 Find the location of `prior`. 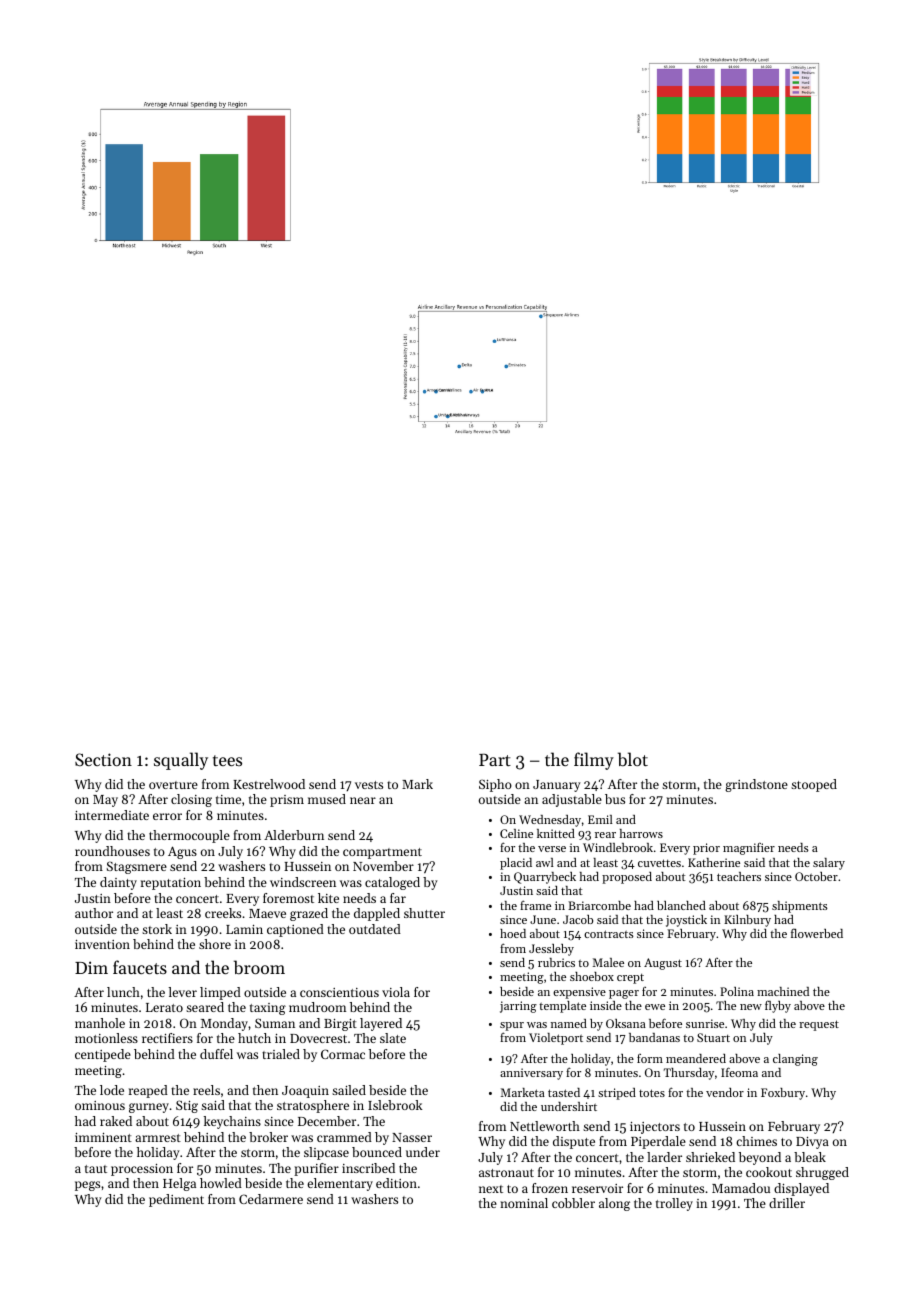

prior is located at coordinates (706, 849).
